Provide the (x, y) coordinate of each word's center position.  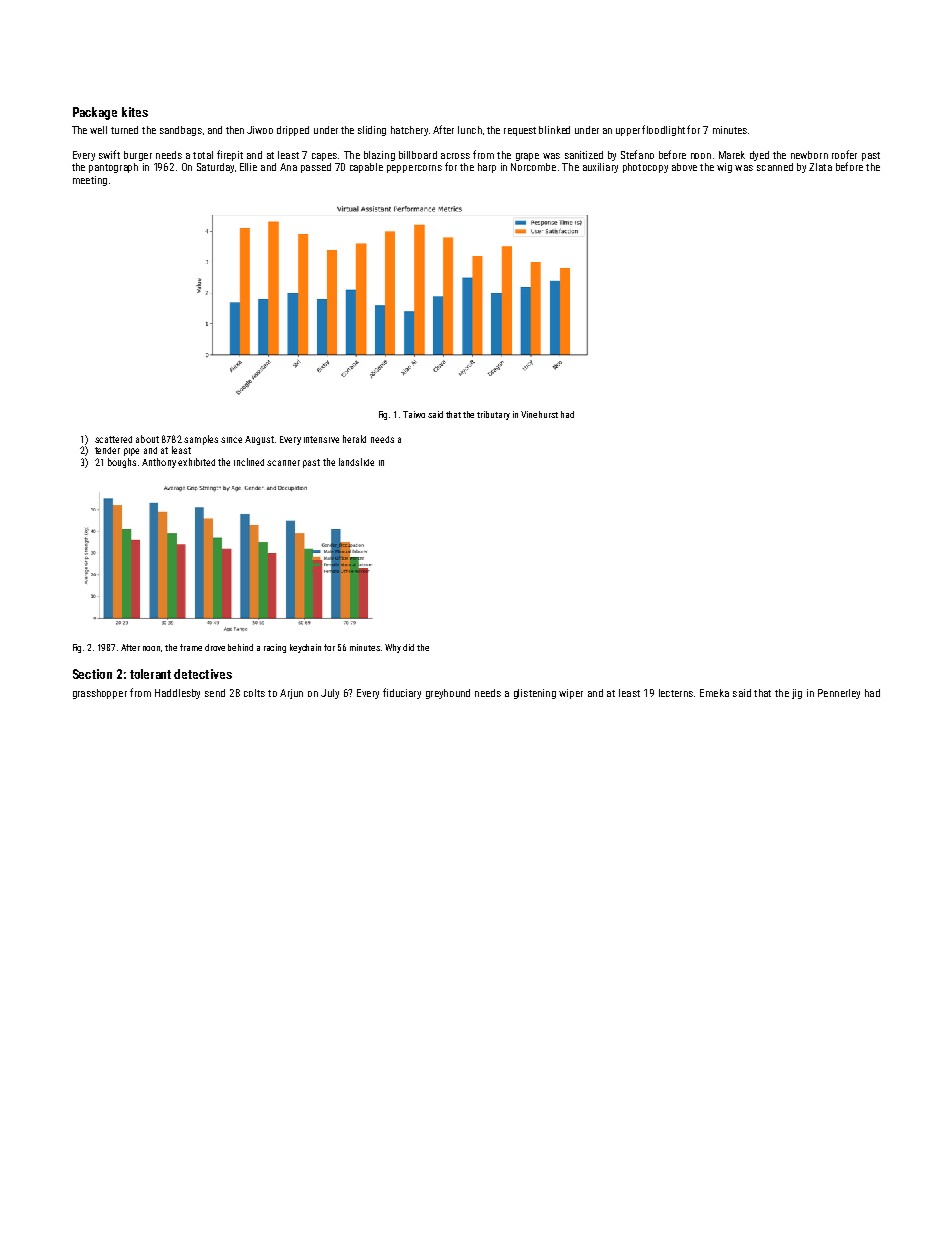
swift (109, 154)
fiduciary (402, 693)
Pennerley (839, 694)
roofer (844, 154)
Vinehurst (539, 414)
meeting (90, 181)
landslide (356, 462)
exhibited (196, 462)
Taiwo (414, 414)
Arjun (291, 694)
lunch (470, 130)
